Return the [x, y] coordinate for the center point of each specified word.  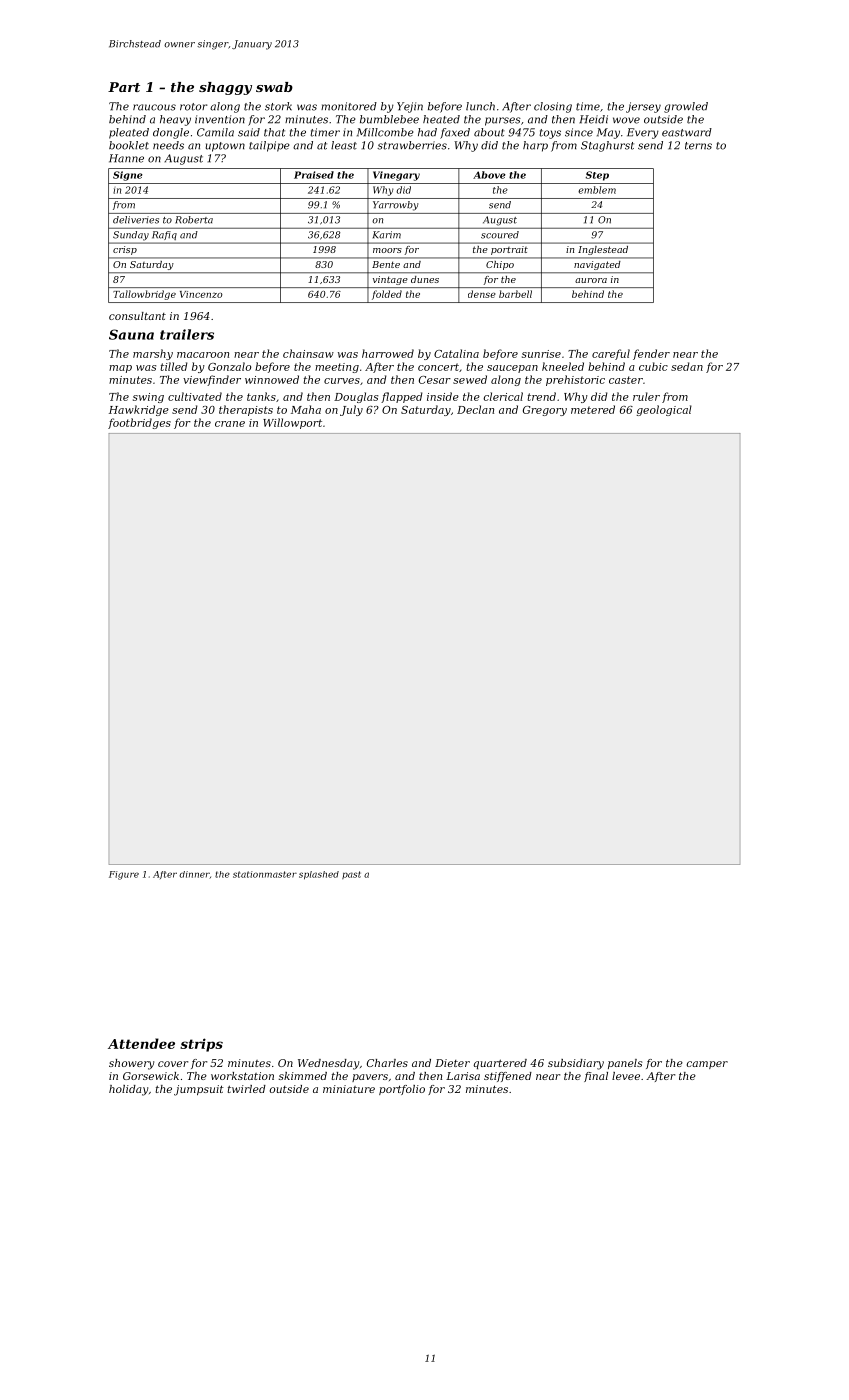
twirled [247, 1089]
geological [664, 410]
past [351, 875]
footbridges [139, 423]
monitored [349, 106]
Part [124, 87]
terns [698, 146]
